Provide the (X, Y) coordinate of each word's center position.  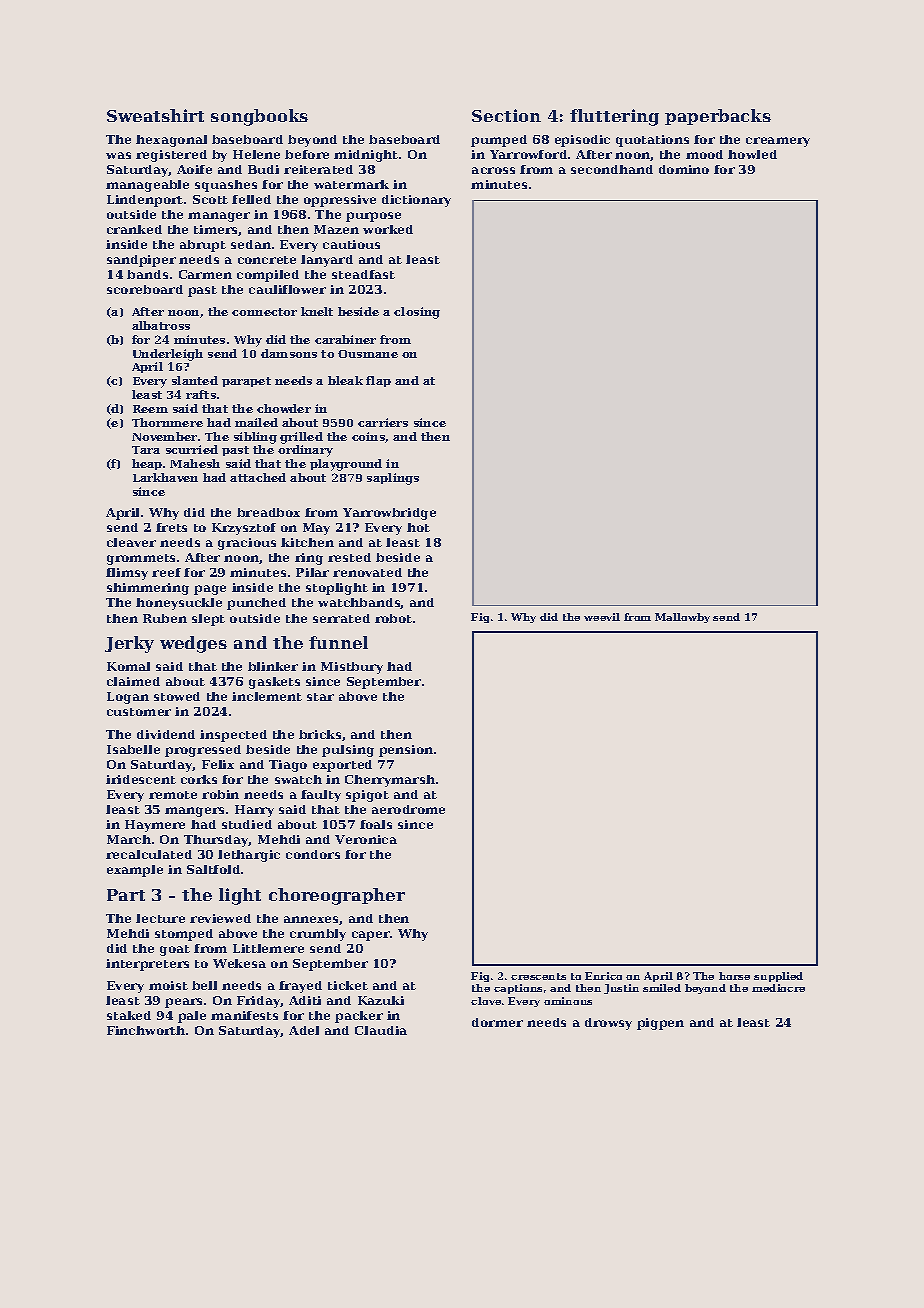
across (493, 170)
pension (406, 751)
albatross (161, 325)
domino (684, 169)
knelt (317, 311)
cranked (134, 229)
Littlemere (268, 948)
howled (752, 154)
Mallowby (682, 618)
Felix (218, 764)
